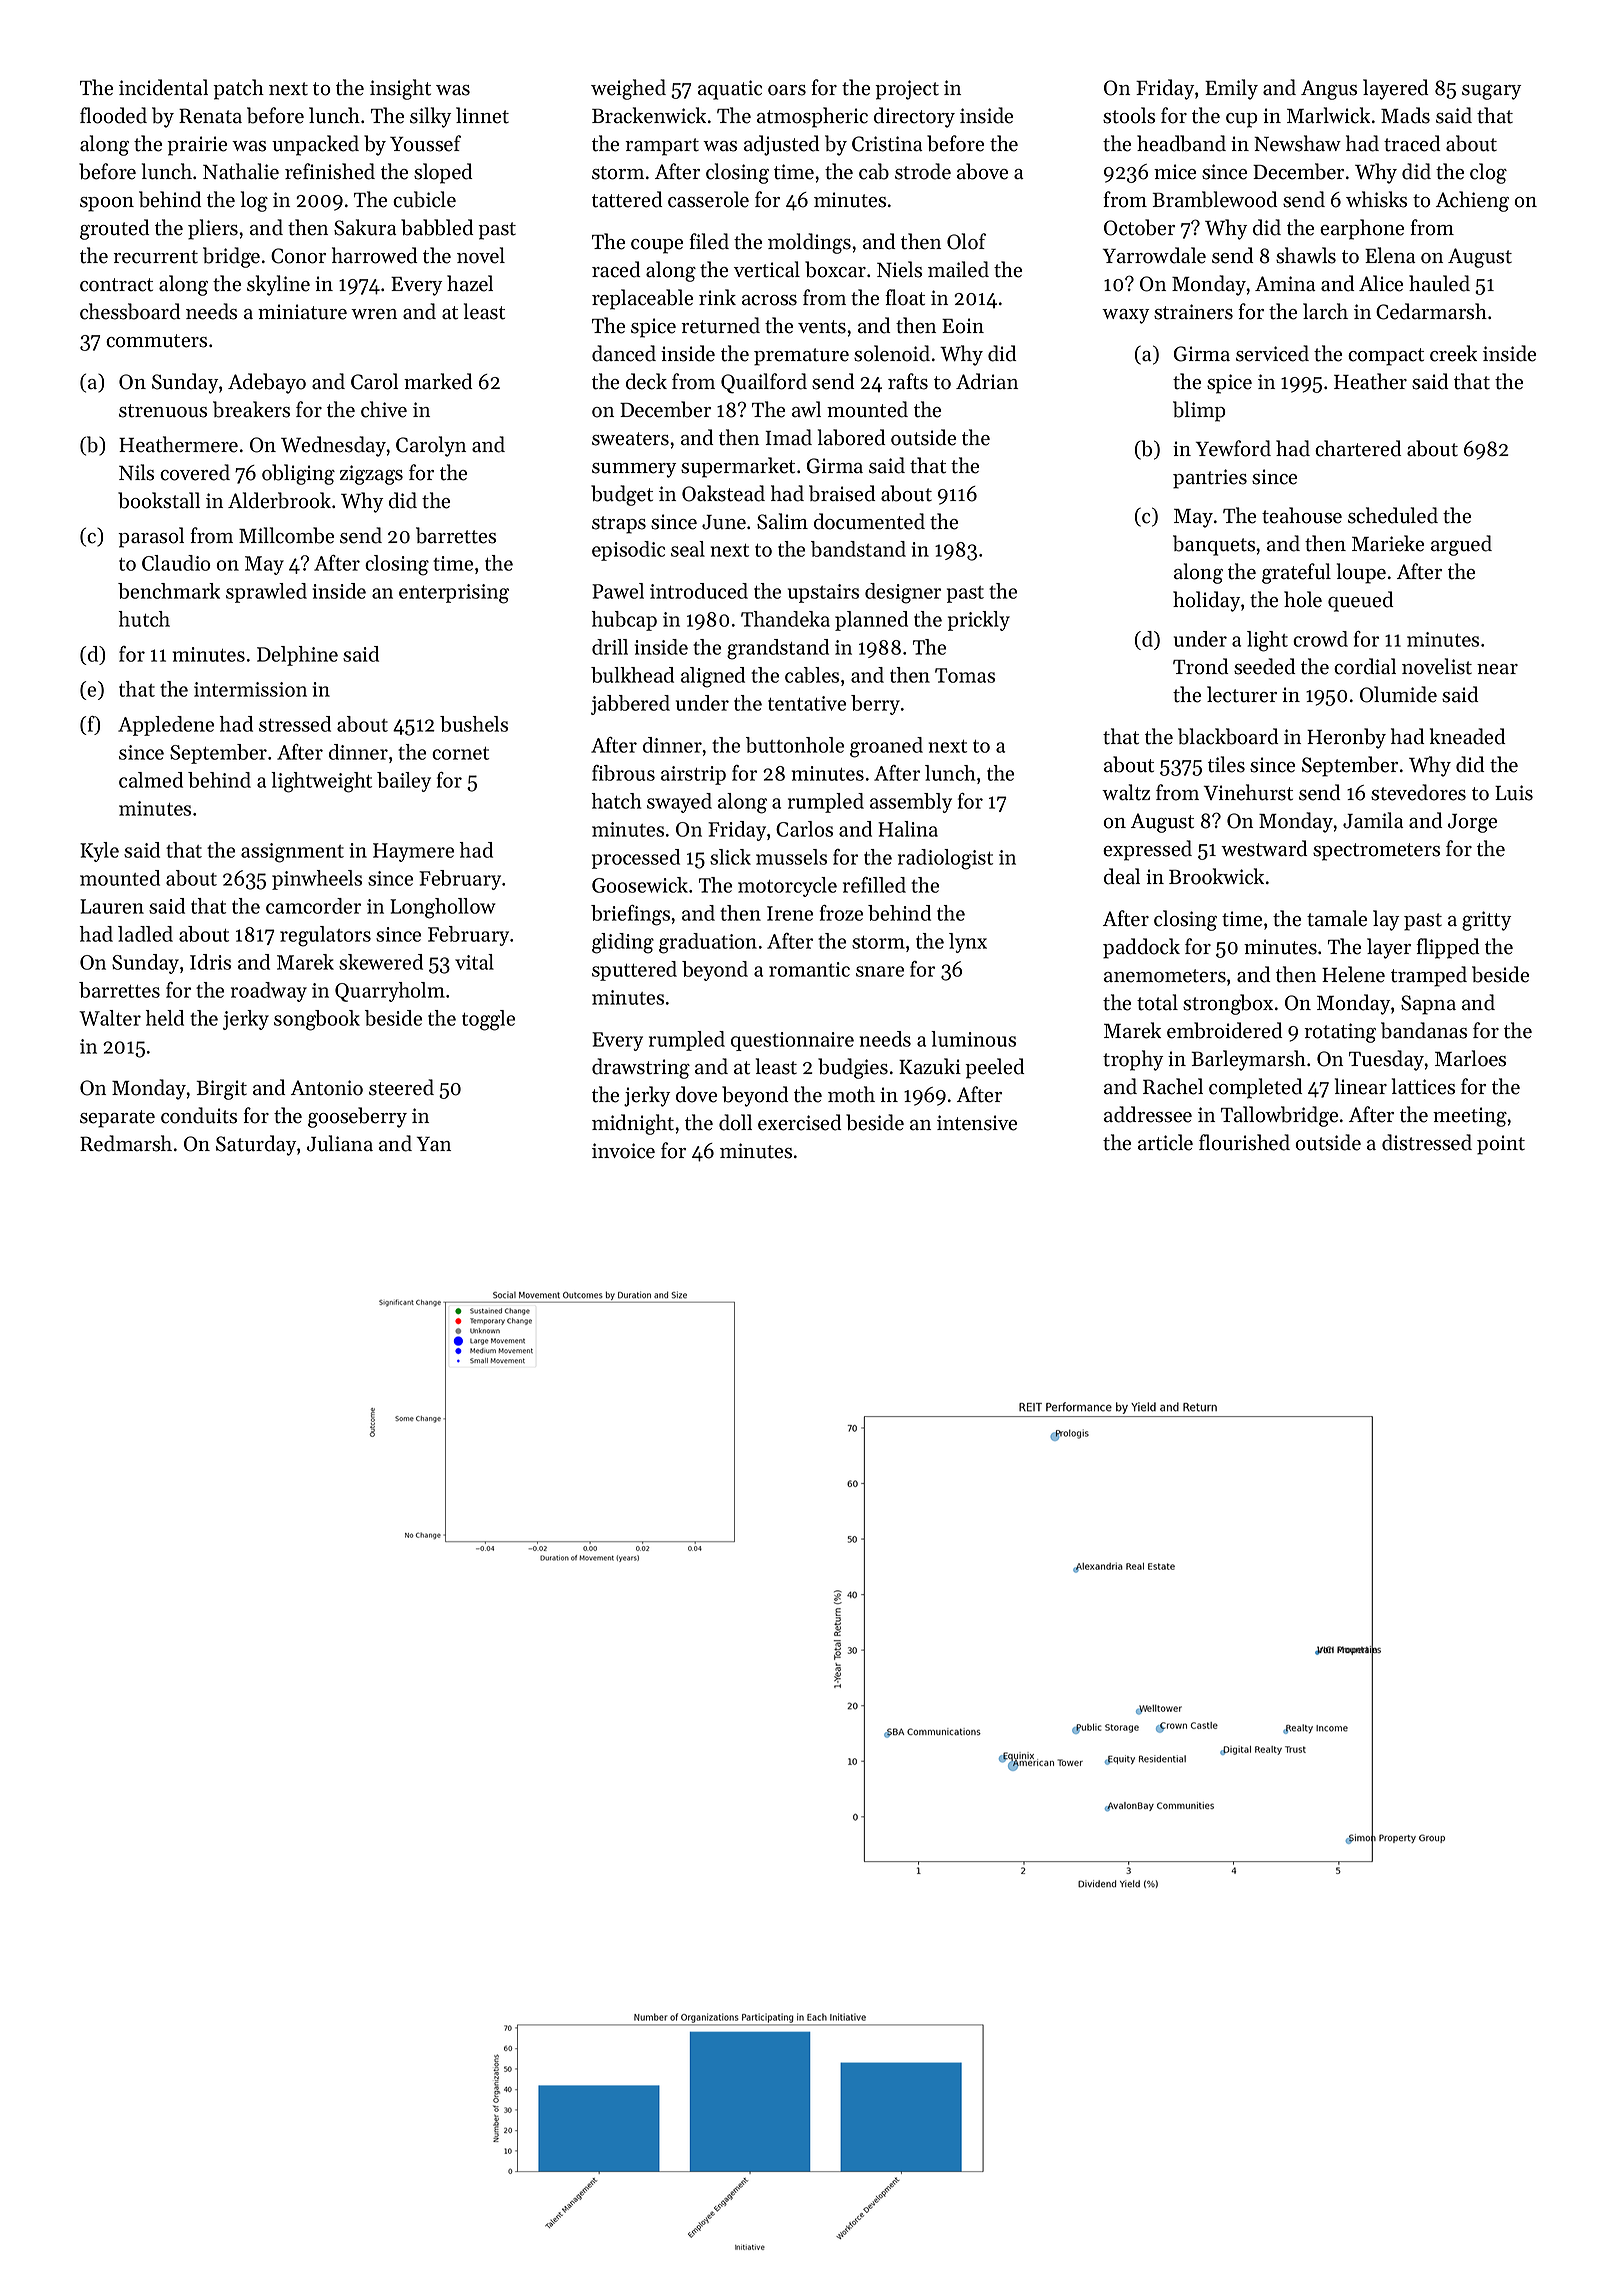 This screenshot has width=1620, height=2292. I want to click on breakers, so click(251, 409).
